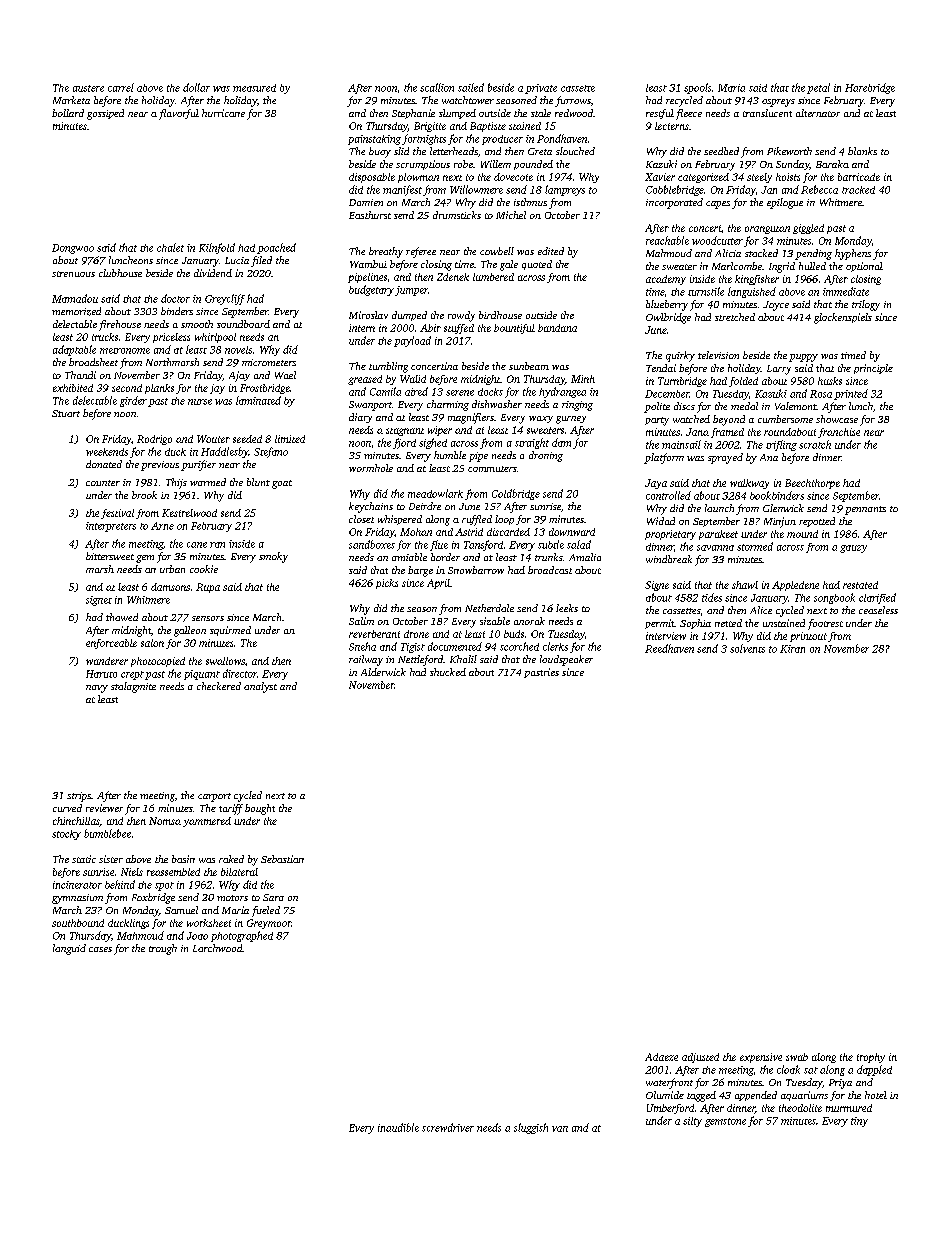  I want to click on wiper, so click(440, 431).
